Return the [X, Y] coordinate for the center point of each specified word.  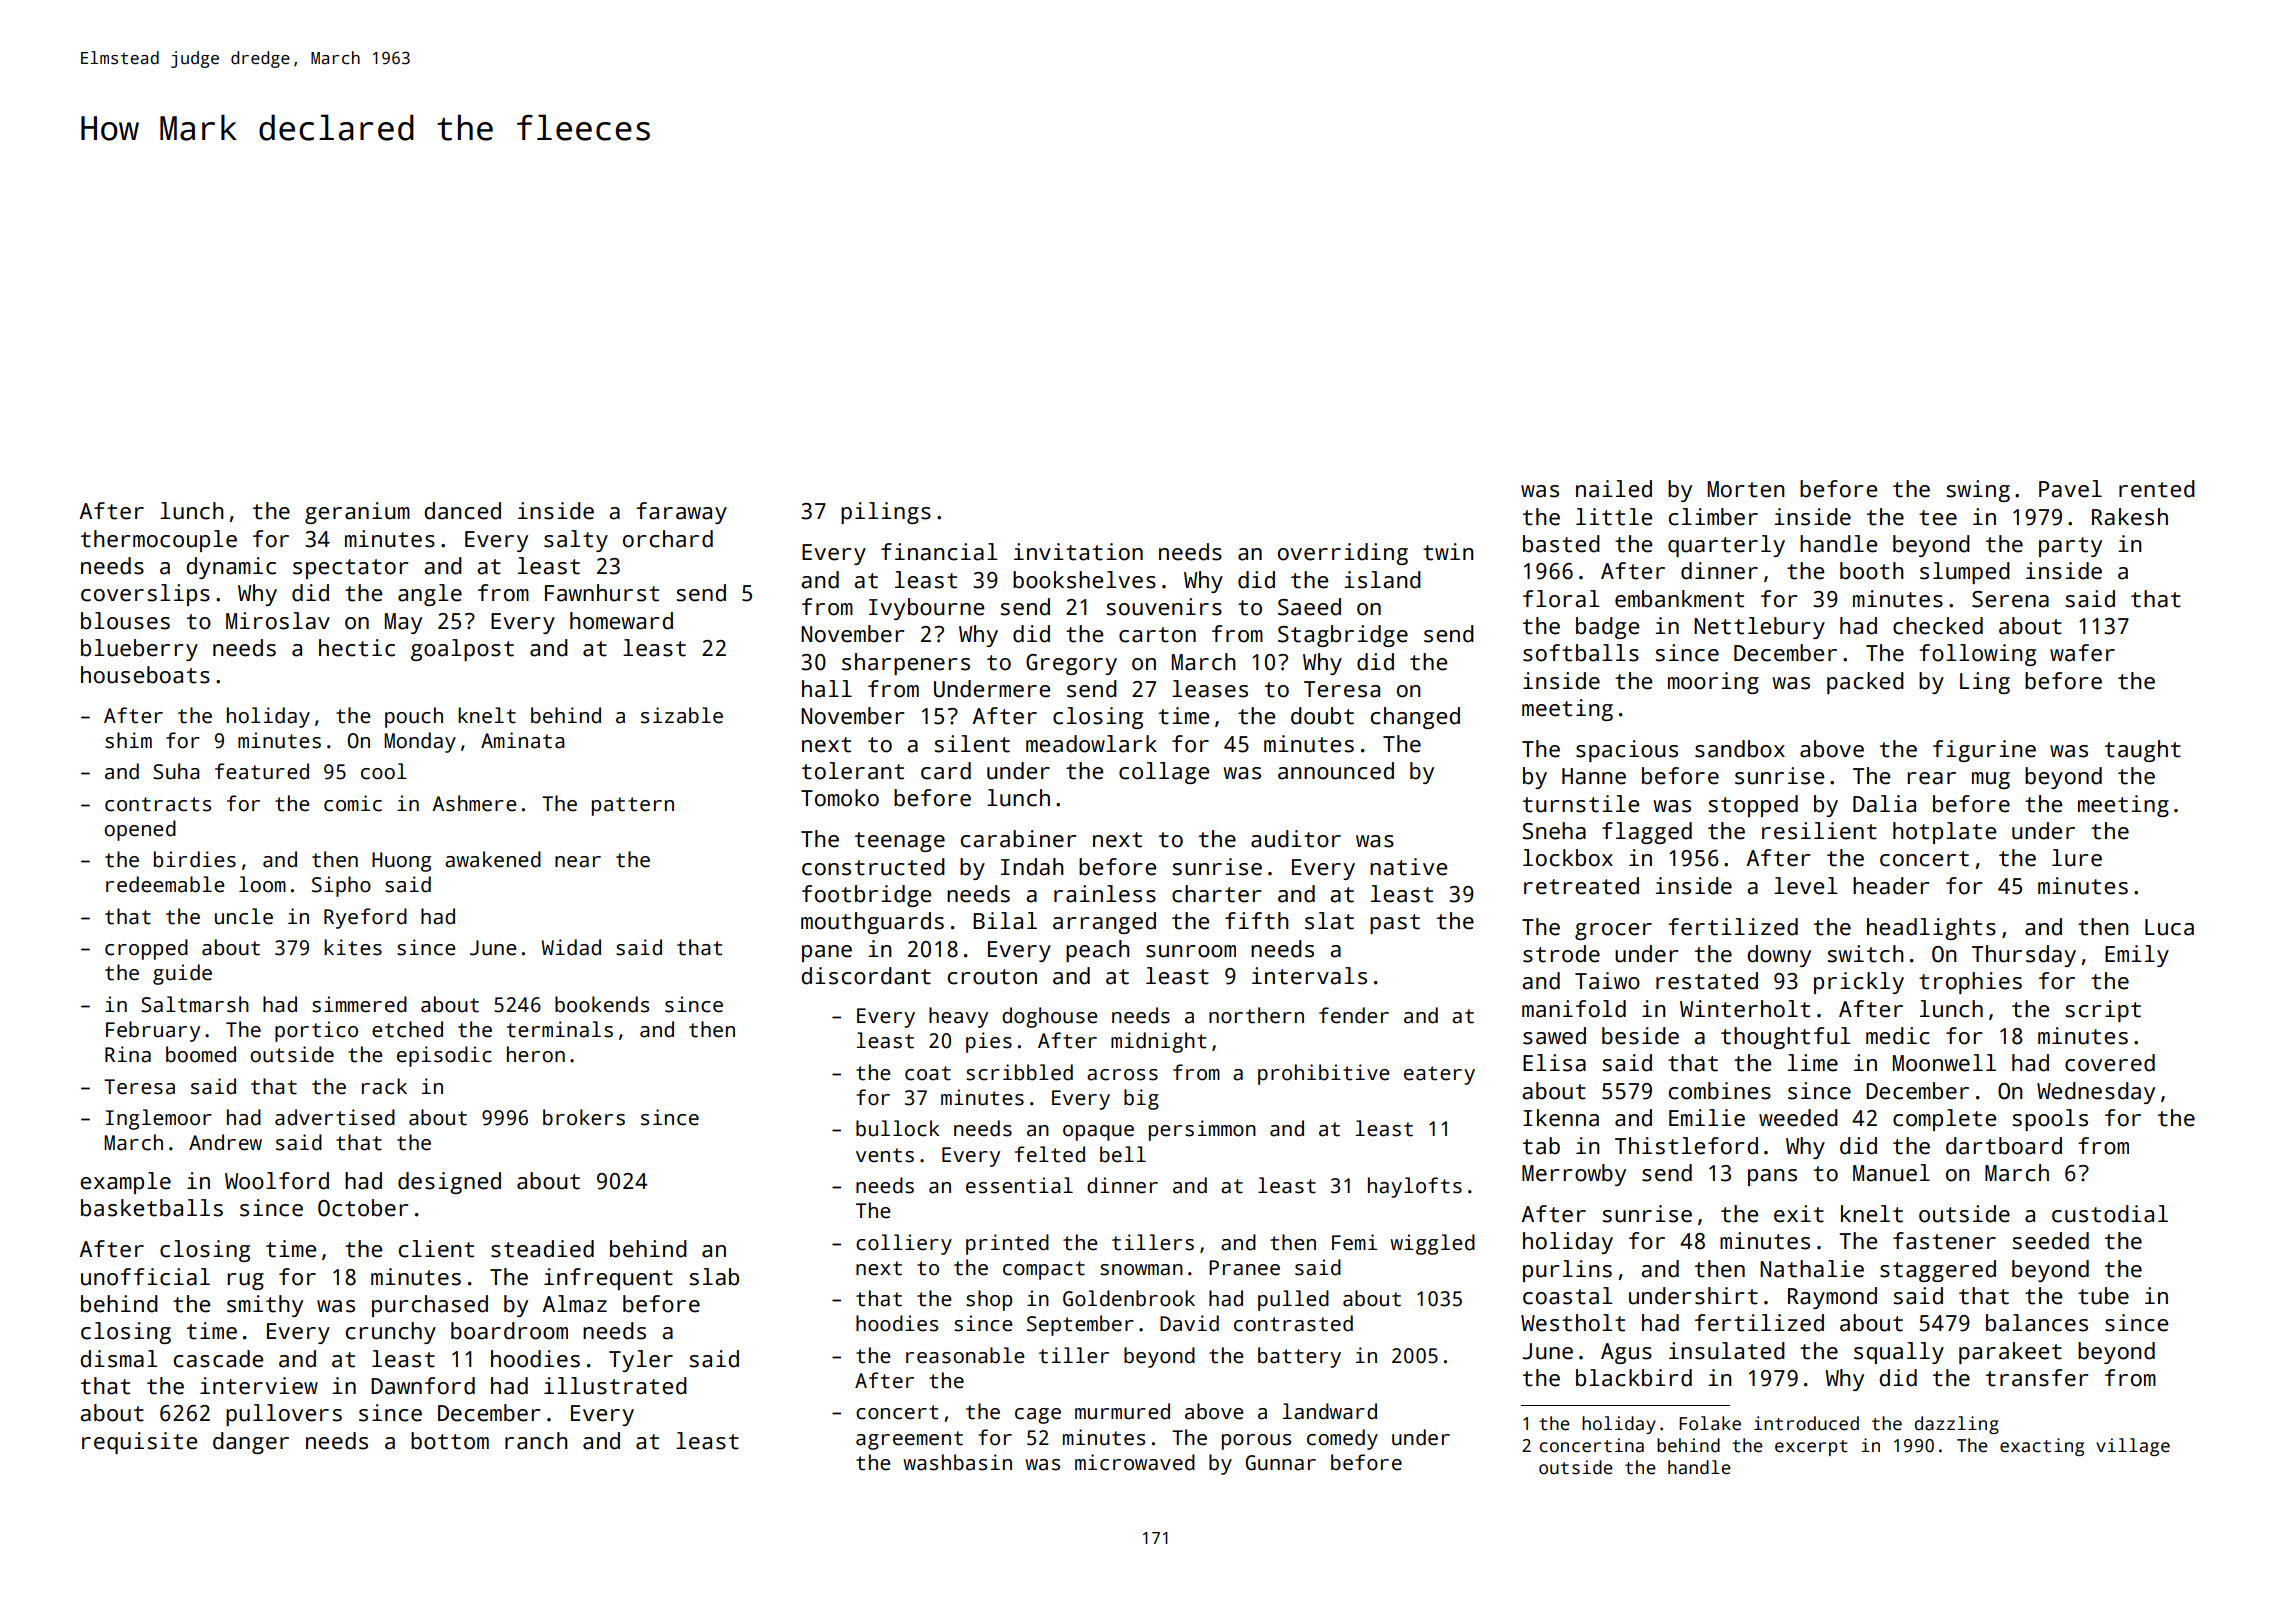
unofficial [145, 1277]
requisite [139, 1443]
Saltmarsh [195, 1004]
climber [1713, 517]
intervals [1309, 976]
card [946, 771]
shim [128, 740]
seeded [2051, 1241]
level [1805, 886]
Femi [1354, 1242]
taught [2143, 751]
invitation [1078, 552]
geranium [357, 513]
